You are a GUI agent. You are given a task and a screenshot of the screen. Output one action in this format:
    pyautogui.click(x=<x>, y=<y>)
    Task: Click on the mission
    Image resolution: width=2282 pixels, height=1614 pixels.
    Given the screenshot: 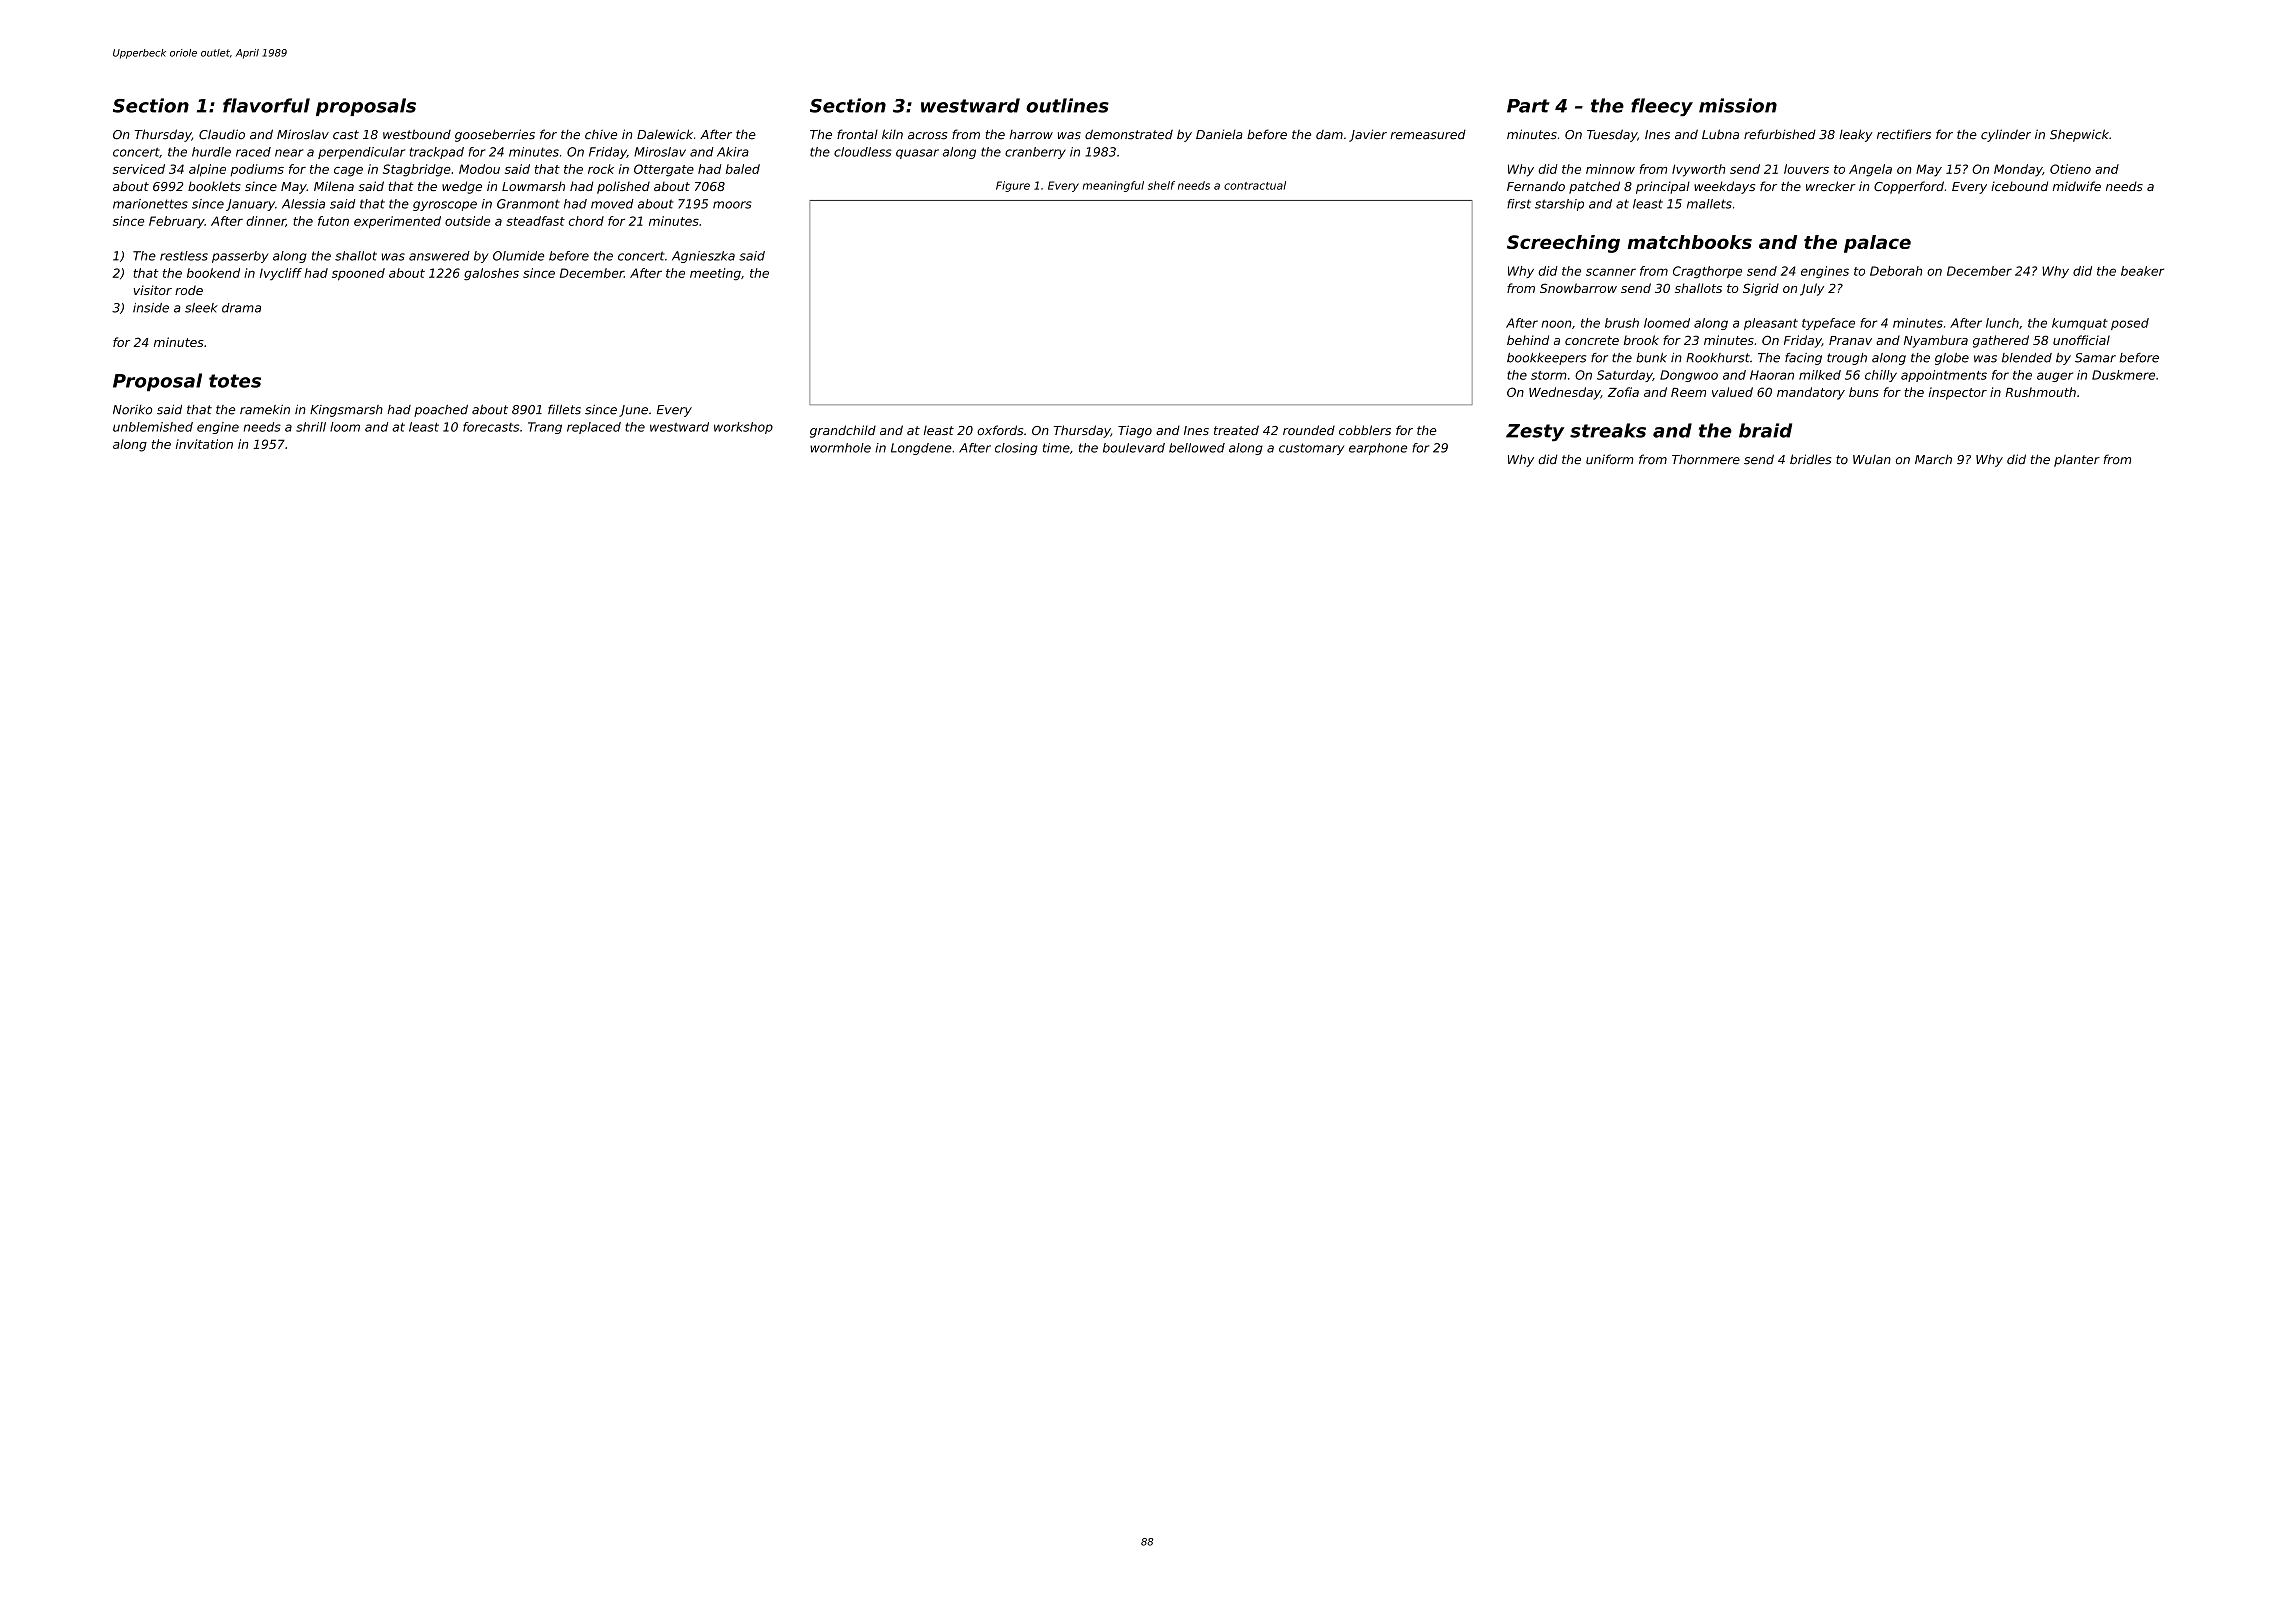 What is the action you would take?
    pyautogui.click(x=1738, y=105)
